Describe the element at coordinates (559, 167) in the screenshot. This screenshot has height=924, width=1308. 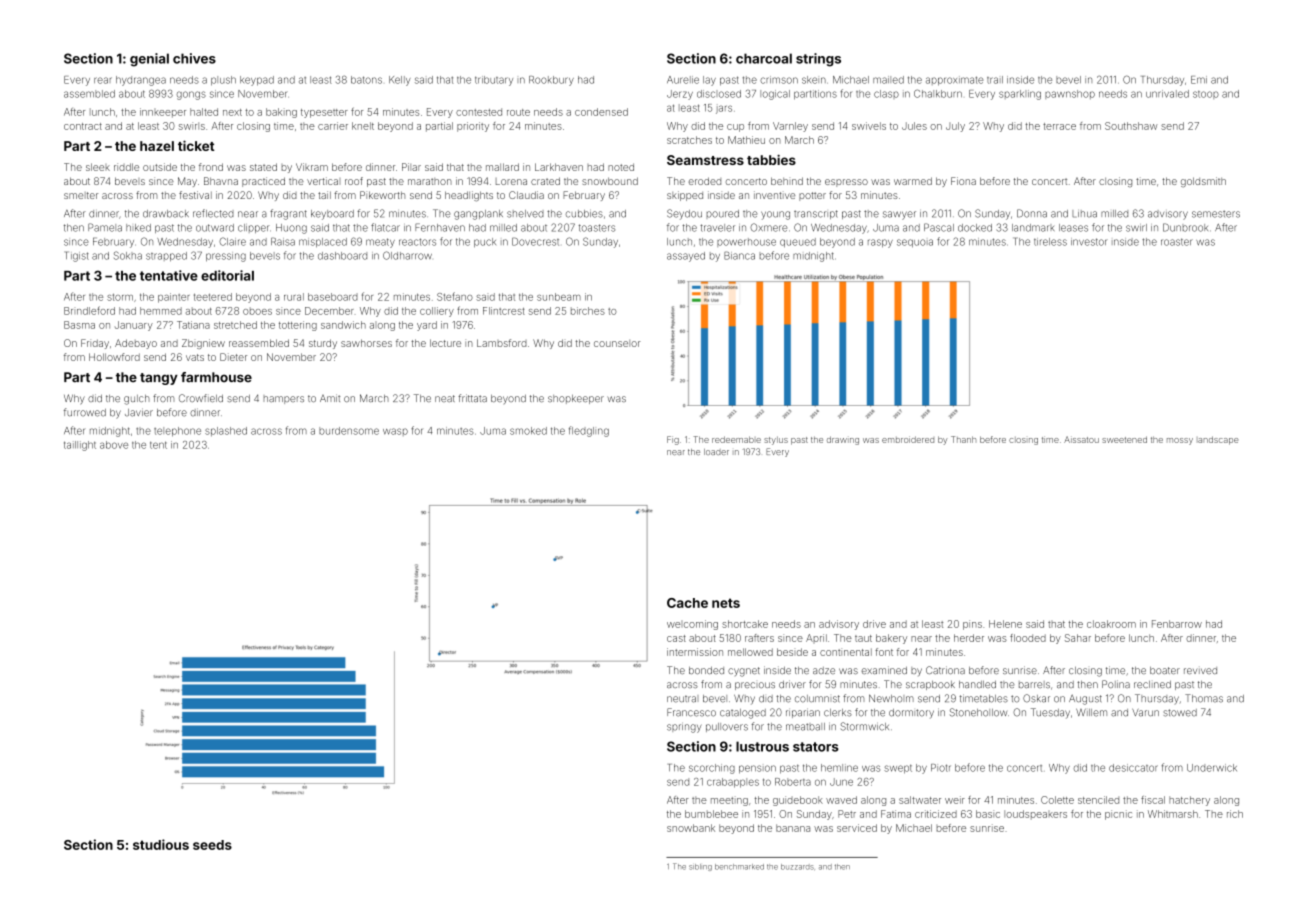
I see `Larkhaven` at that location.
